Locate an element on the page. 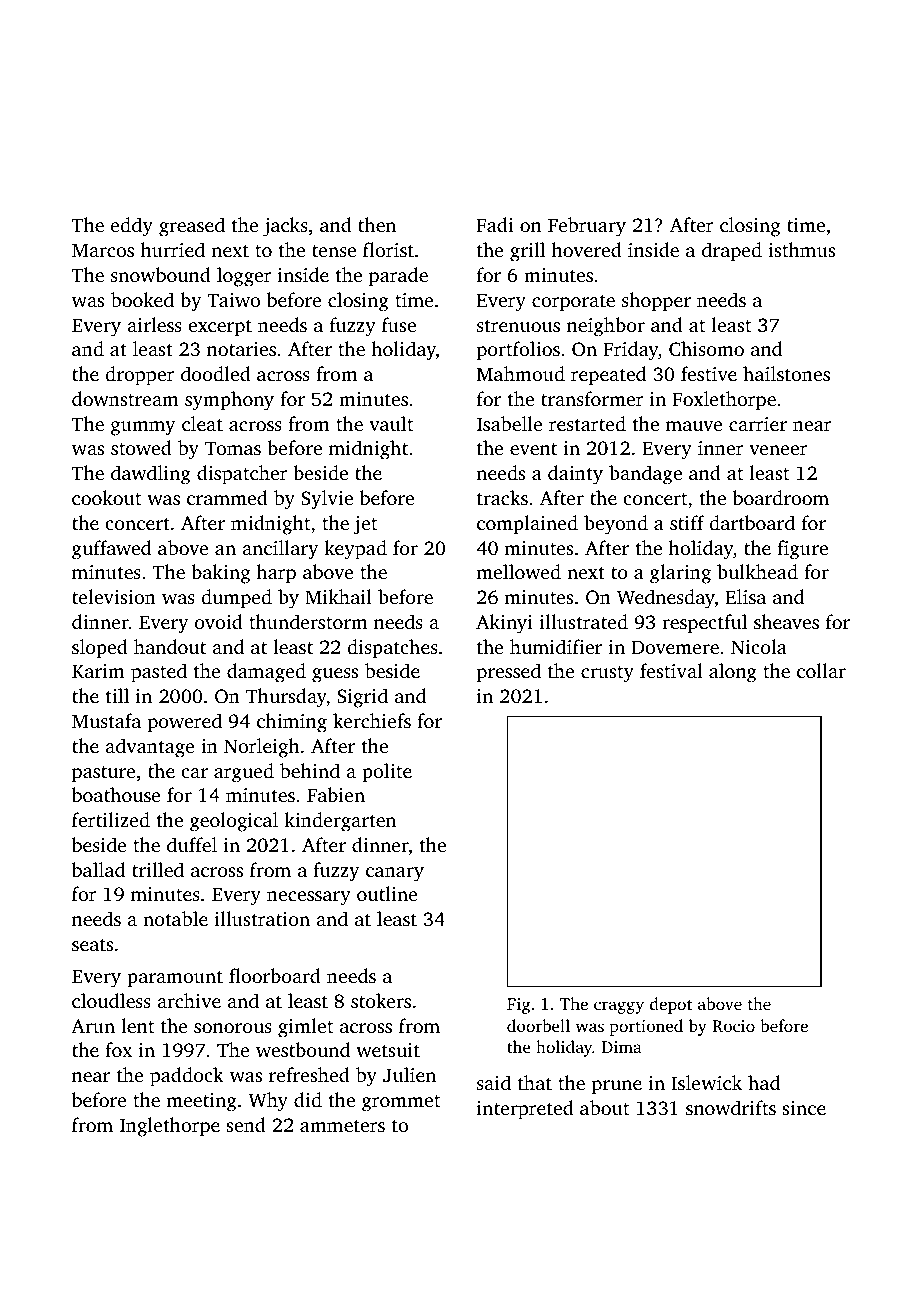 This document has height=1311, width=924. tracks is located at coordinates (502, 497).
